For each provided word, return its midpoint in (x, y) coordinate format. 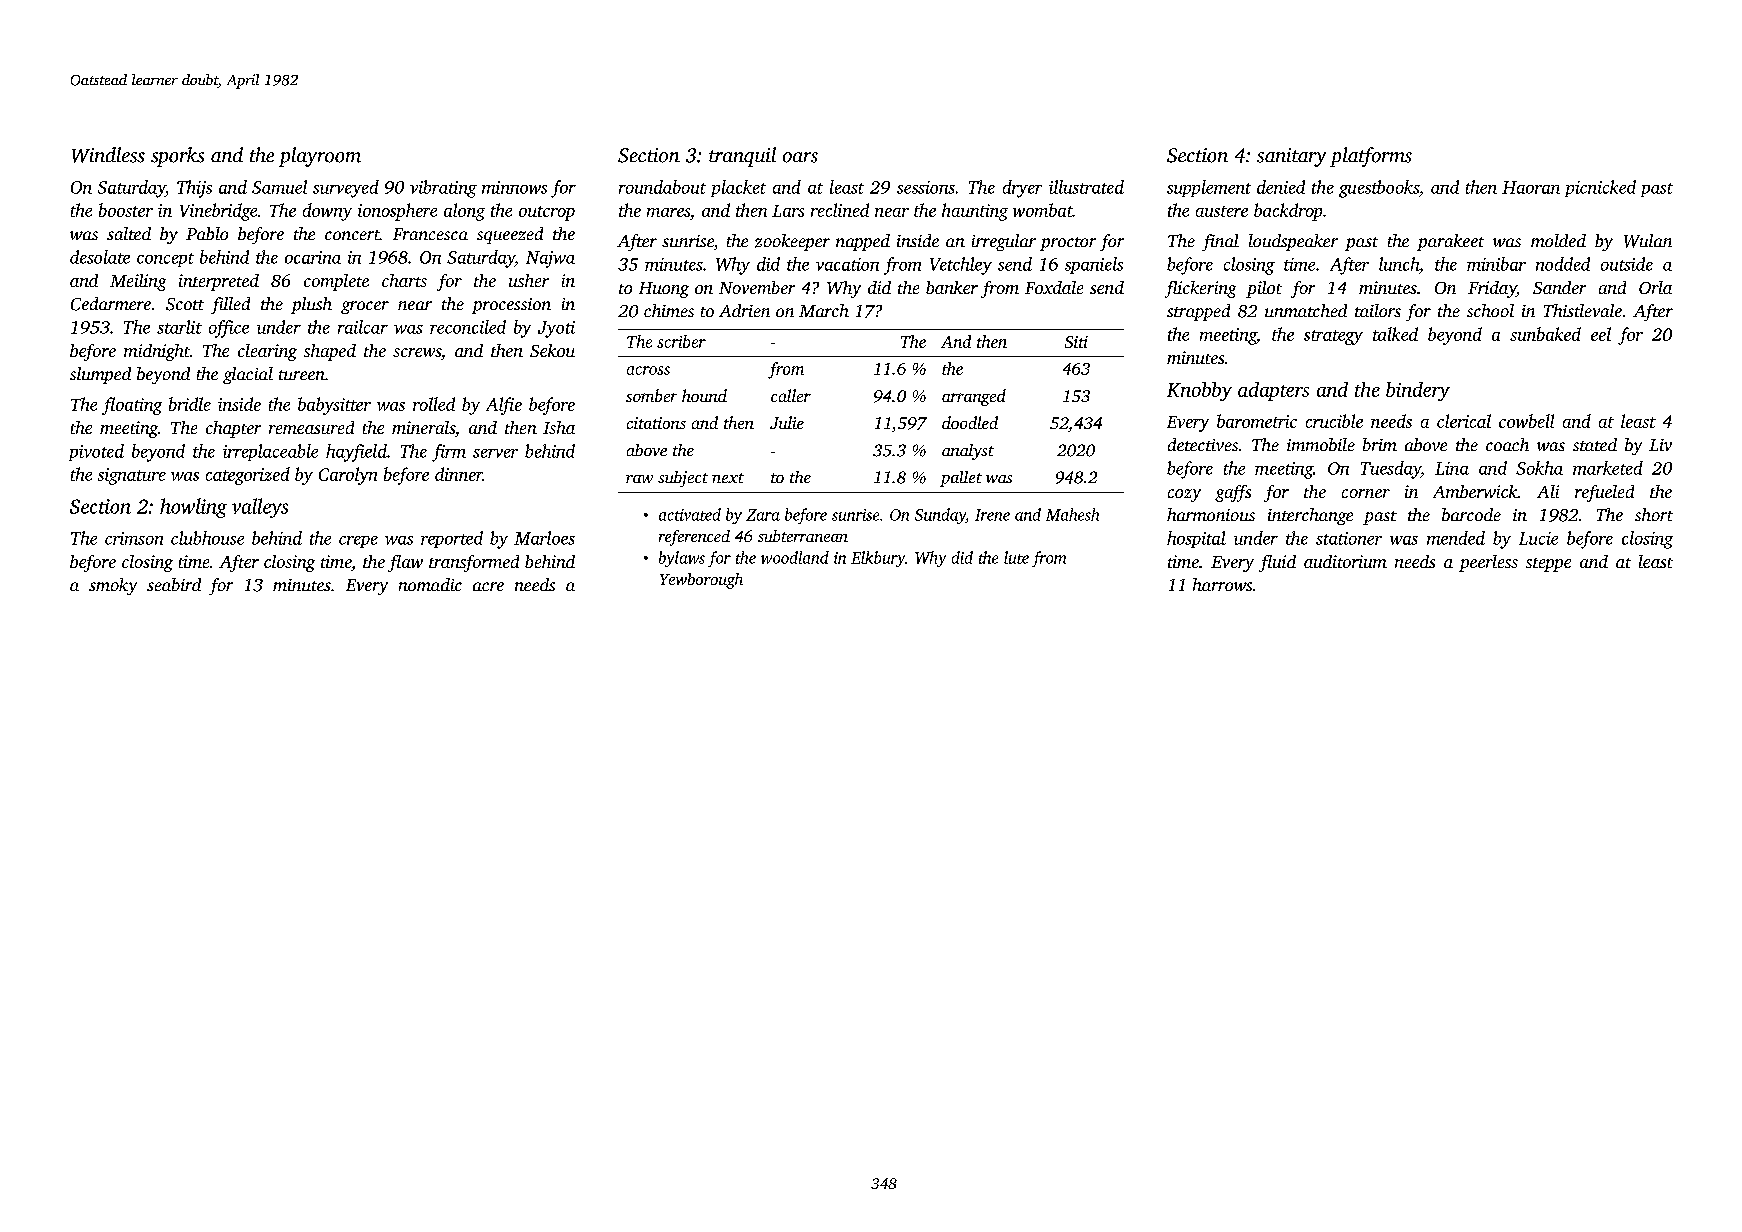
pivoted (96, 452)
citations (656, 423)
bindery (1418, 391)
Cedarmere (111, 304)
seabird (174, 584)
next (728, 478)
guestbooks (1379, 189)
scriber (681, 341)
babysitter (334, 406)
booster (126, 210)
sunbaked (1545, 334)
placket (738, 188)
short (1654, 514)
